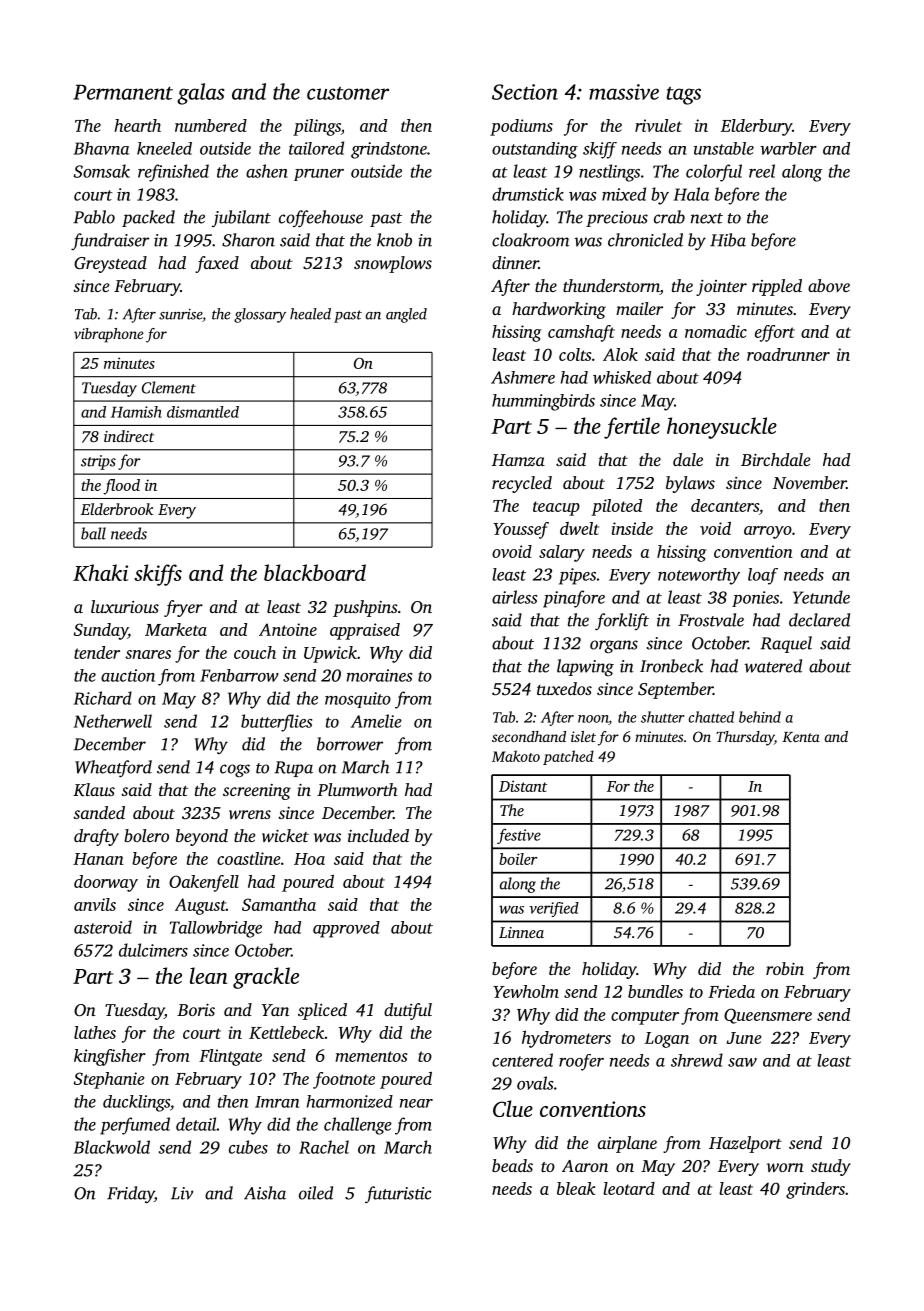  Describe the element at coordinates (671, 666) in the screenshot. I see `Ironbeck` at that location.
